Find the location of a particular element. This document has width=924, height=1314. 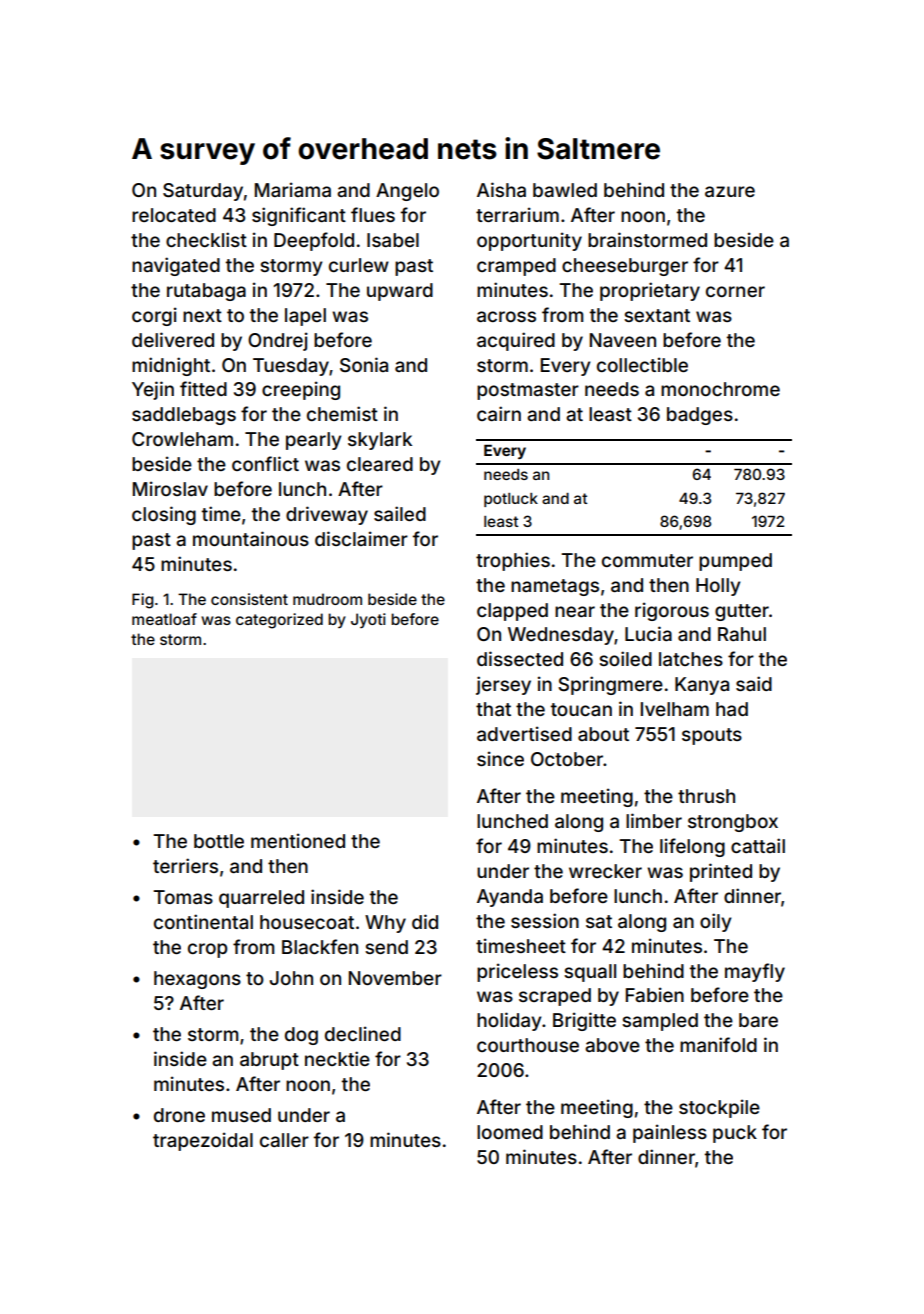

that is located at coordinates (493, 709).
